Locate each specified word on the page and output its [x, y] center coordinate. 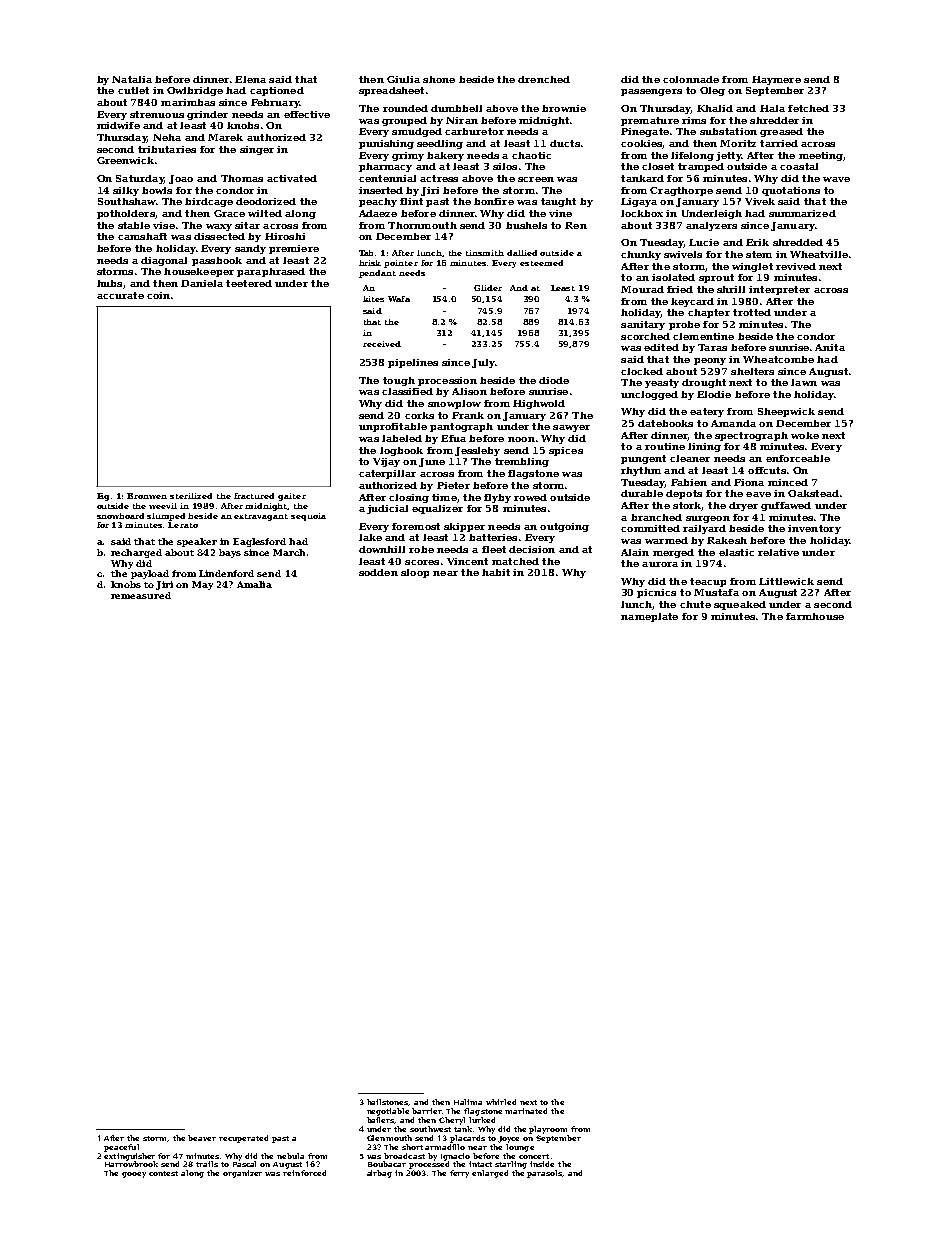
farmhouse [815, 616]
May [202, 585]
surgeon [708, 519]
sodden [378, 572]
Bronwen [147, 496]
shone [439, 79]
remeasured [141, 595]
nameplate [649, 617]
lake [370, 537]
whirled [501, 1102]
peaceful [121, 1148]
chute [695, 604]
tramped [701, 167]
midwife [118, 125]
